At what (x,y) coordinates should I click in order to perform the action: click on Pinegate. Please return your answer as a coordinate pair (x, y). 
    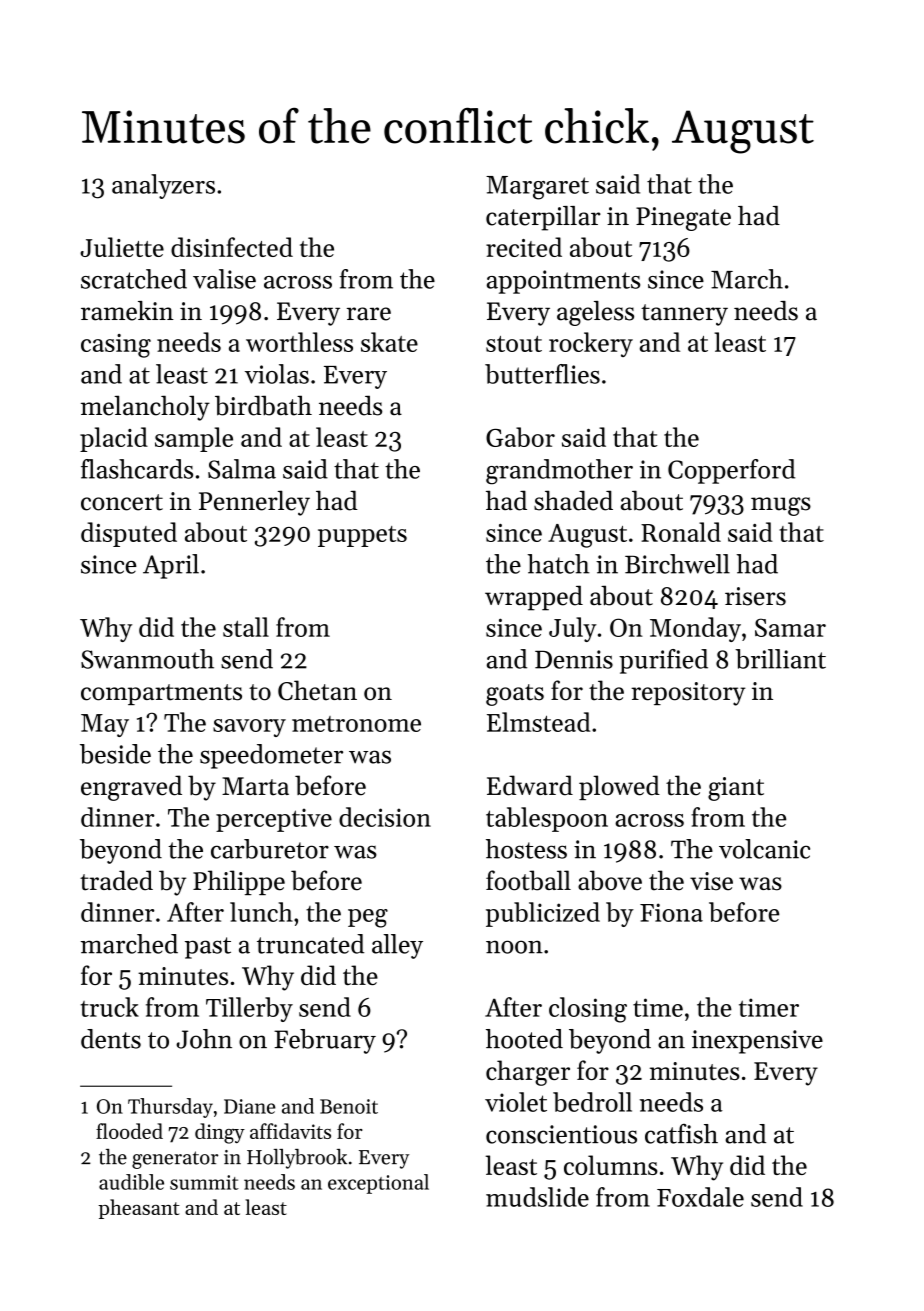
    Looking at the image, I should click on (683, 219).
